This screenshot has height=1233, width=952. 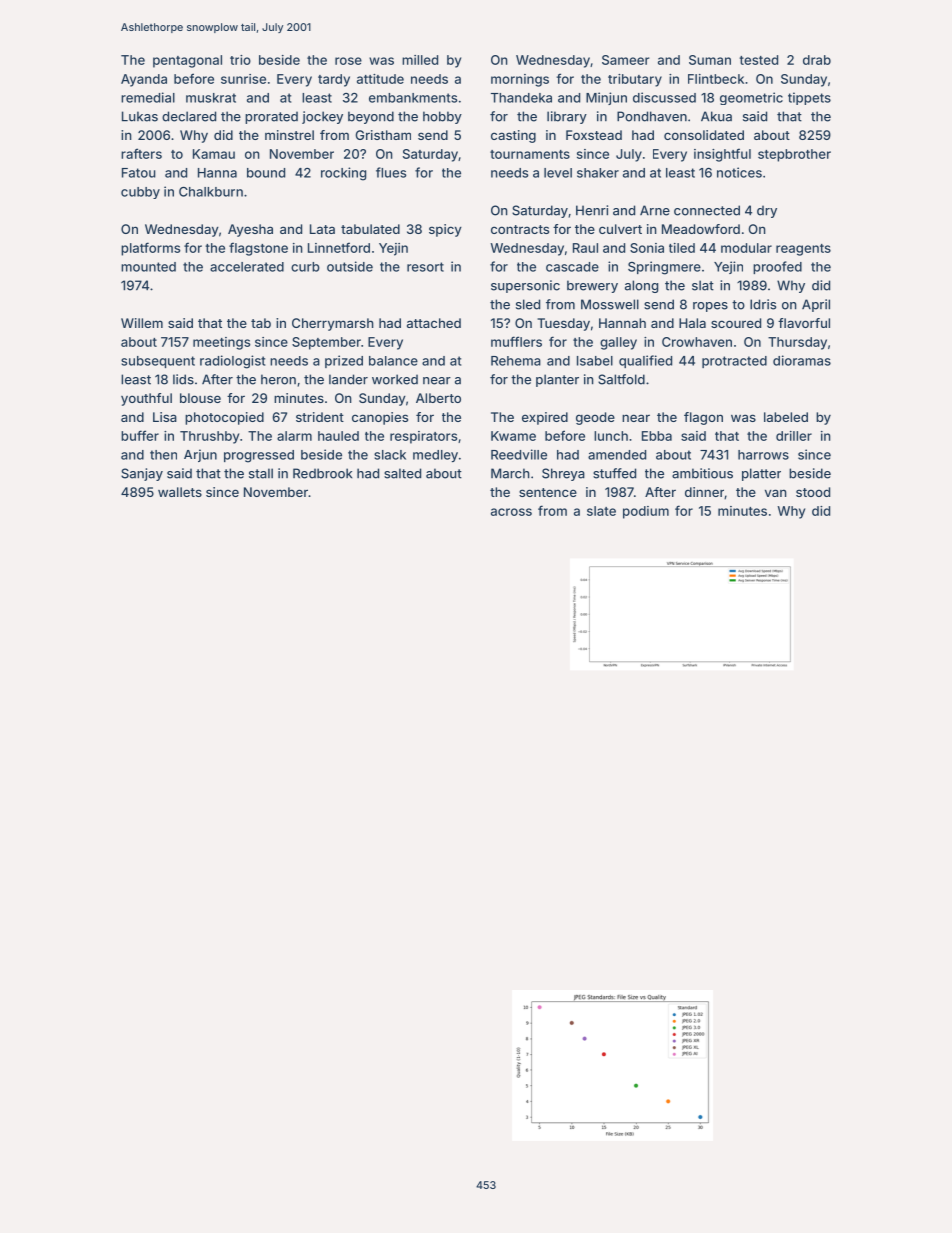 What do you see at coordinates (344, 361) in the screenshot?
I see `prized` at bounding box center [344, 361].
